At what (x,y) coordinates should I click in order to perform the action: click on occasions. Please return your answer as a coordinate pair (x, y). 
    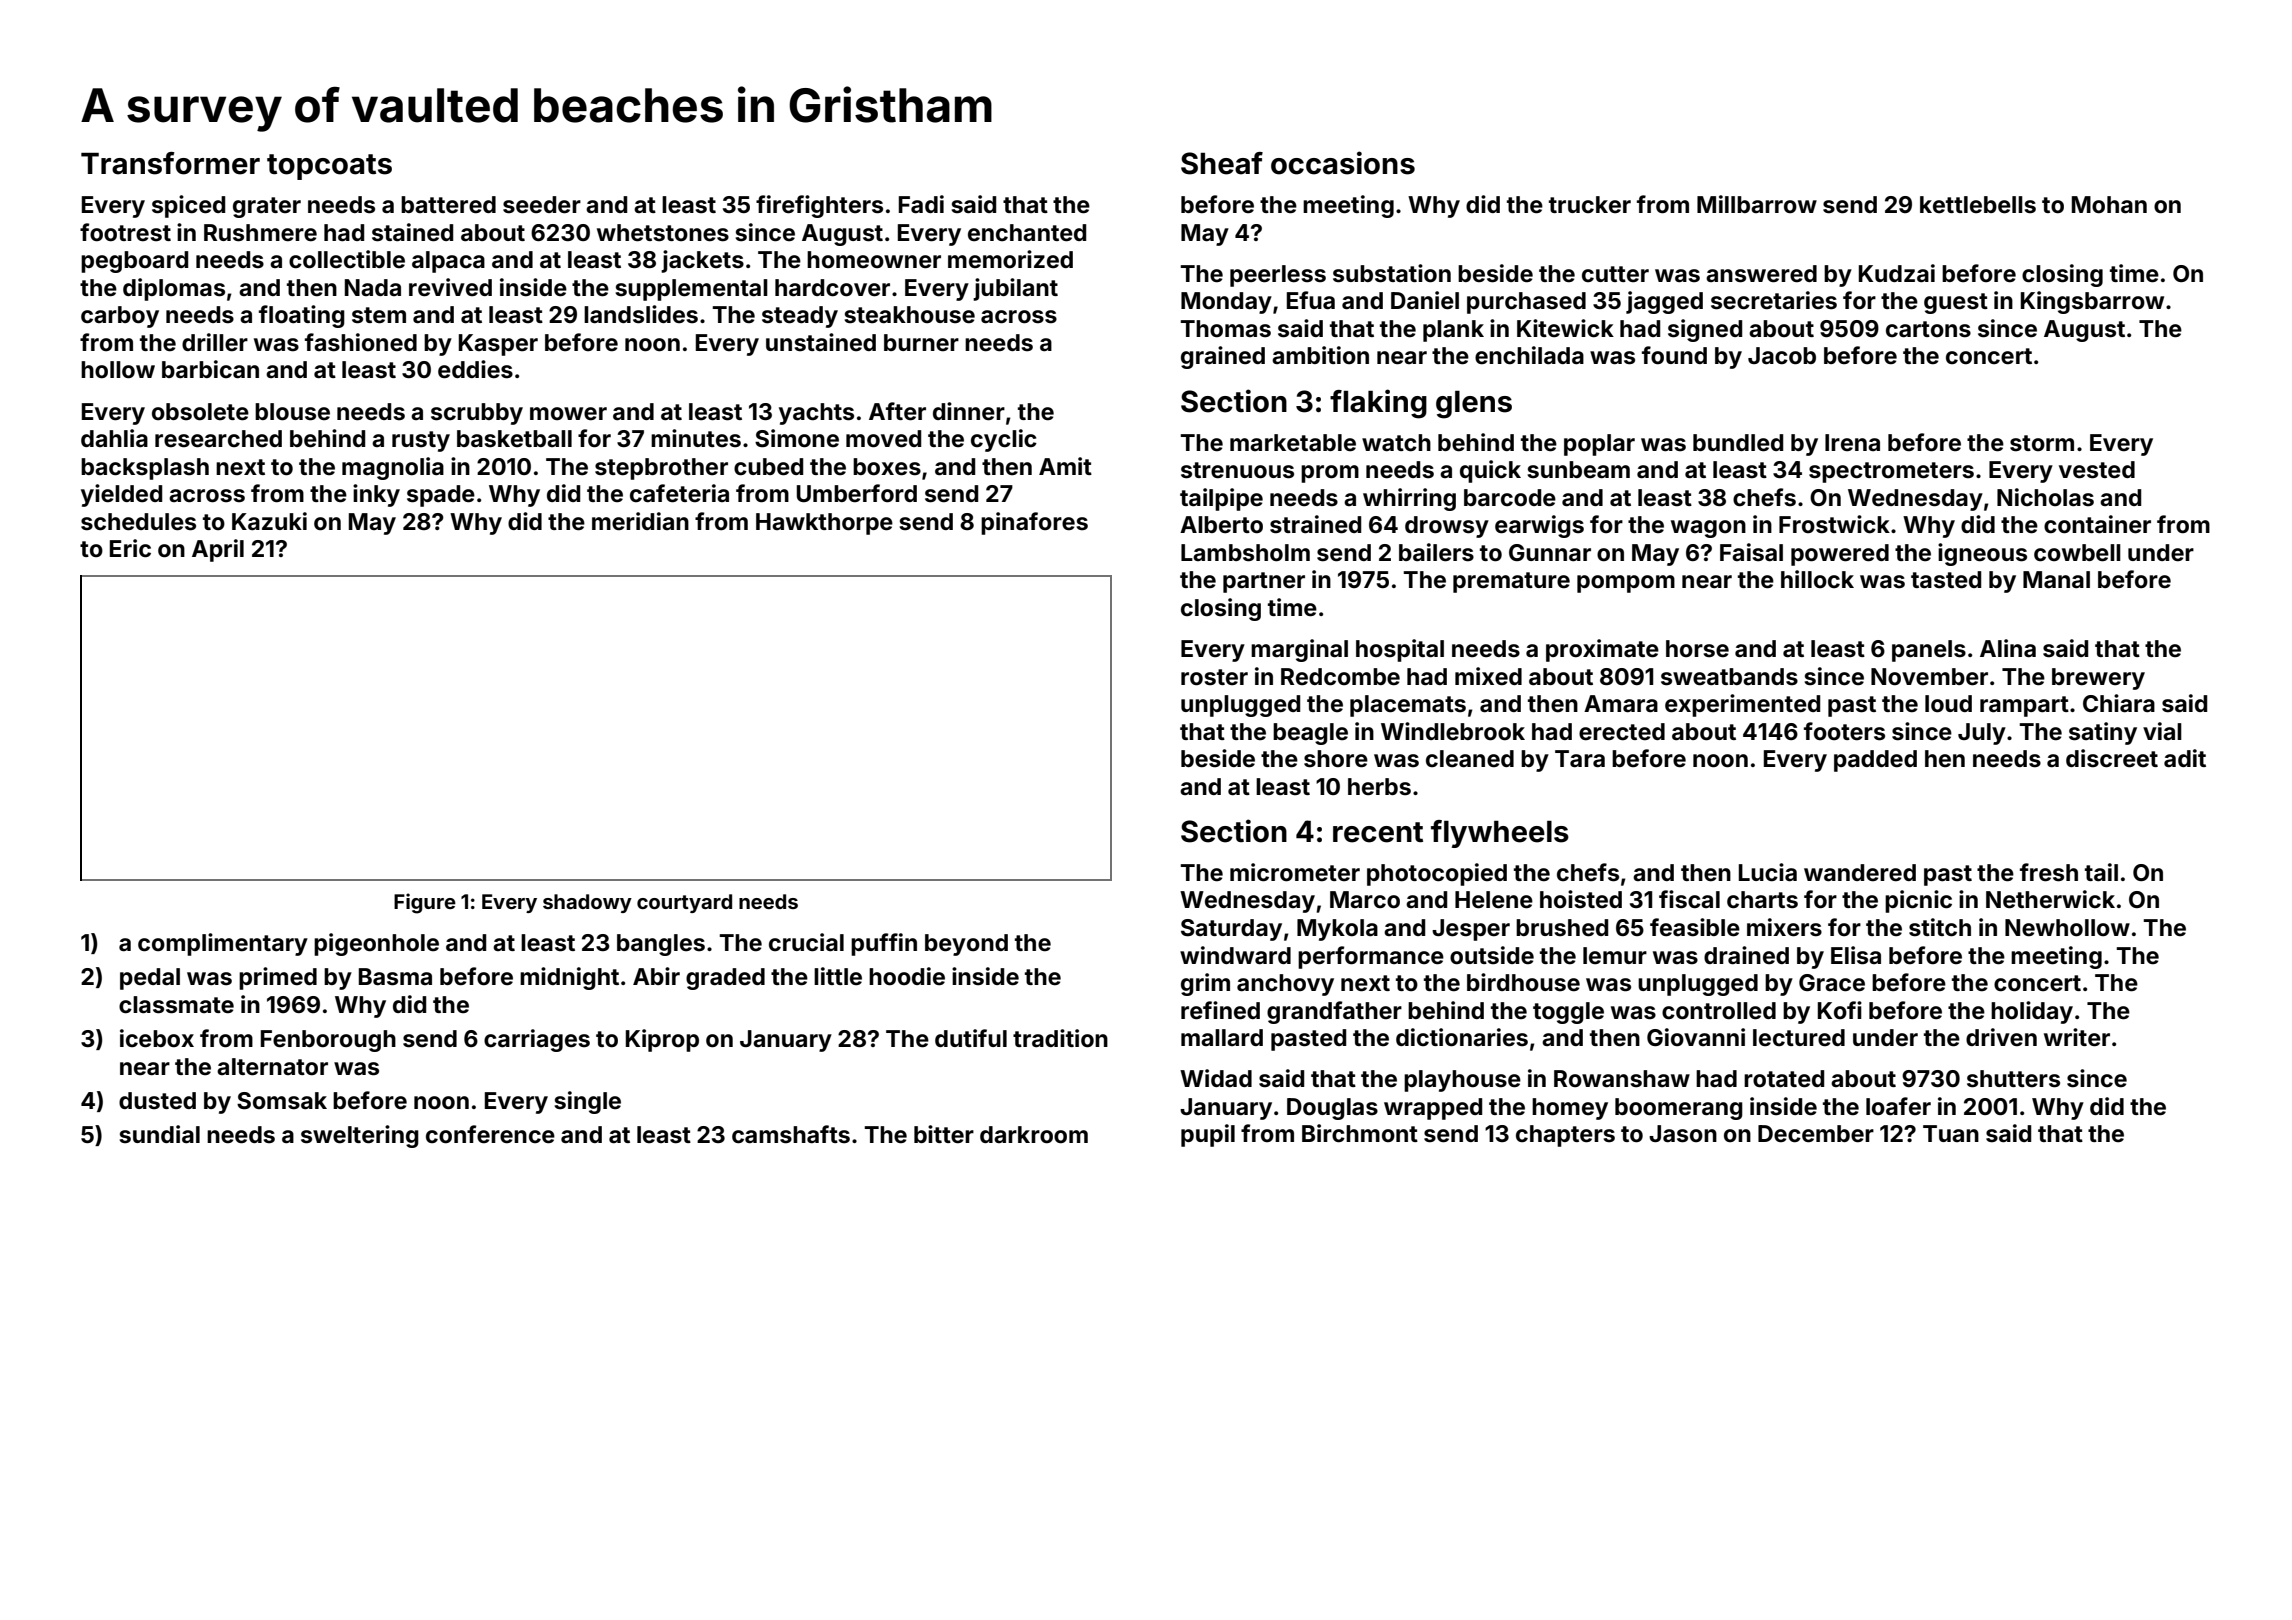
    Looking at the image, I should click on (1343, 163).
